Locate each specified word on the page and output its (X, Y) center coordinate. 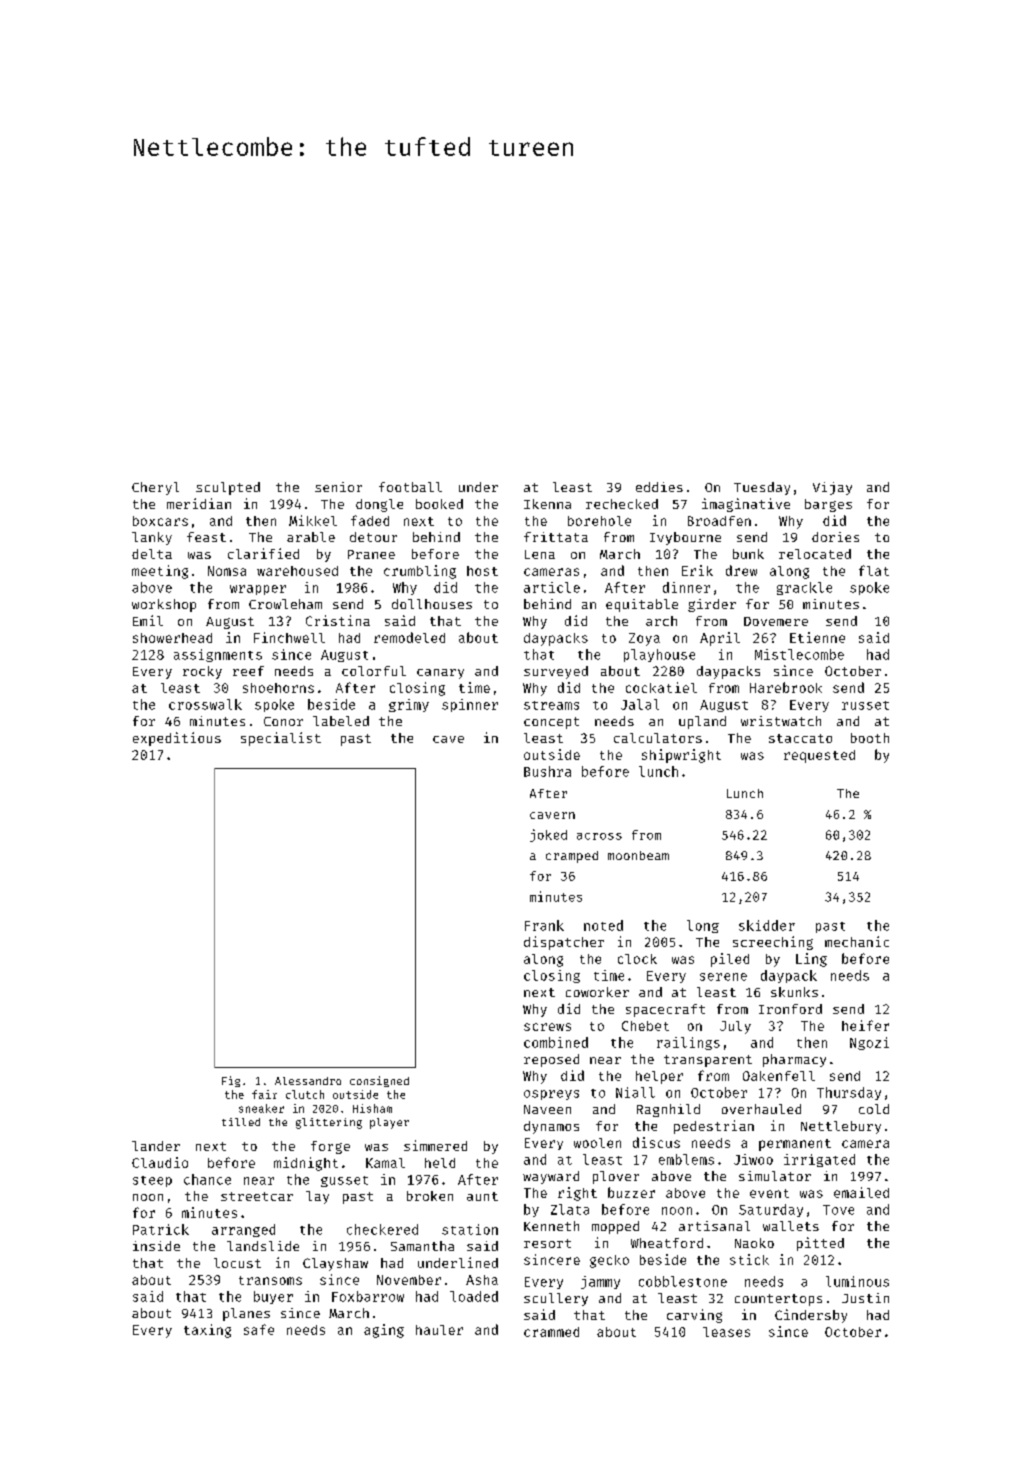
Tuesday (762, 488)
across (599, 836)
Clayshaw (335, 1264)
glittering (329, 1123)
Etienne (817, 637)
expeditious (177, 739)
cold (874, 1109)
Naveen (547, 1109)
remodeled (409, 637)
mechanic (857, 941)
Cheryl (155, 488)
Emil (148, 620)
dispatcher (564, 943)
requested (819, 756)
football (410, 487)
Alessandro (308, 1081)
